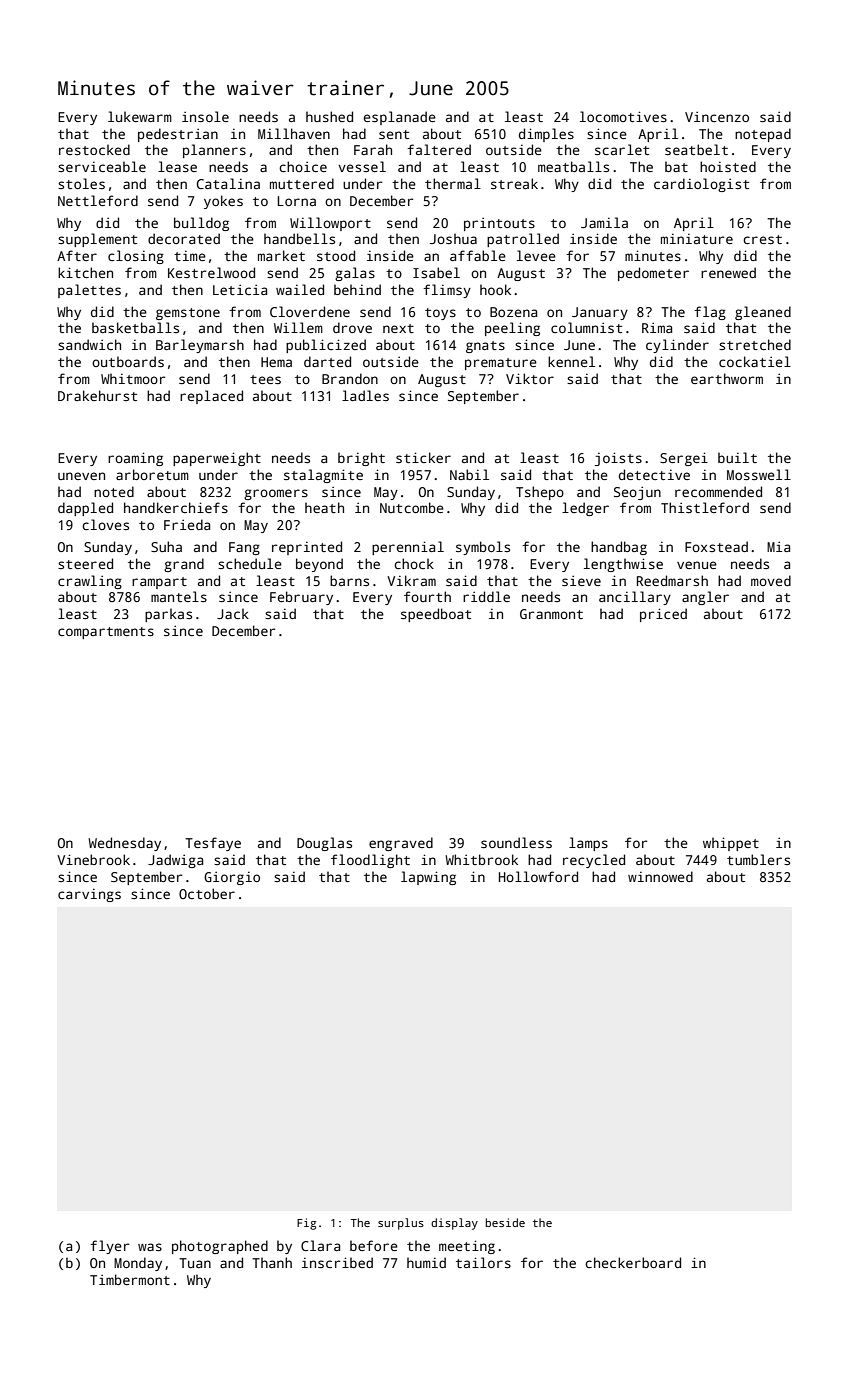  What do you see at coordinates (336, 255) in the screenshot?
I see `stood` at bounding box center [336, 255].
